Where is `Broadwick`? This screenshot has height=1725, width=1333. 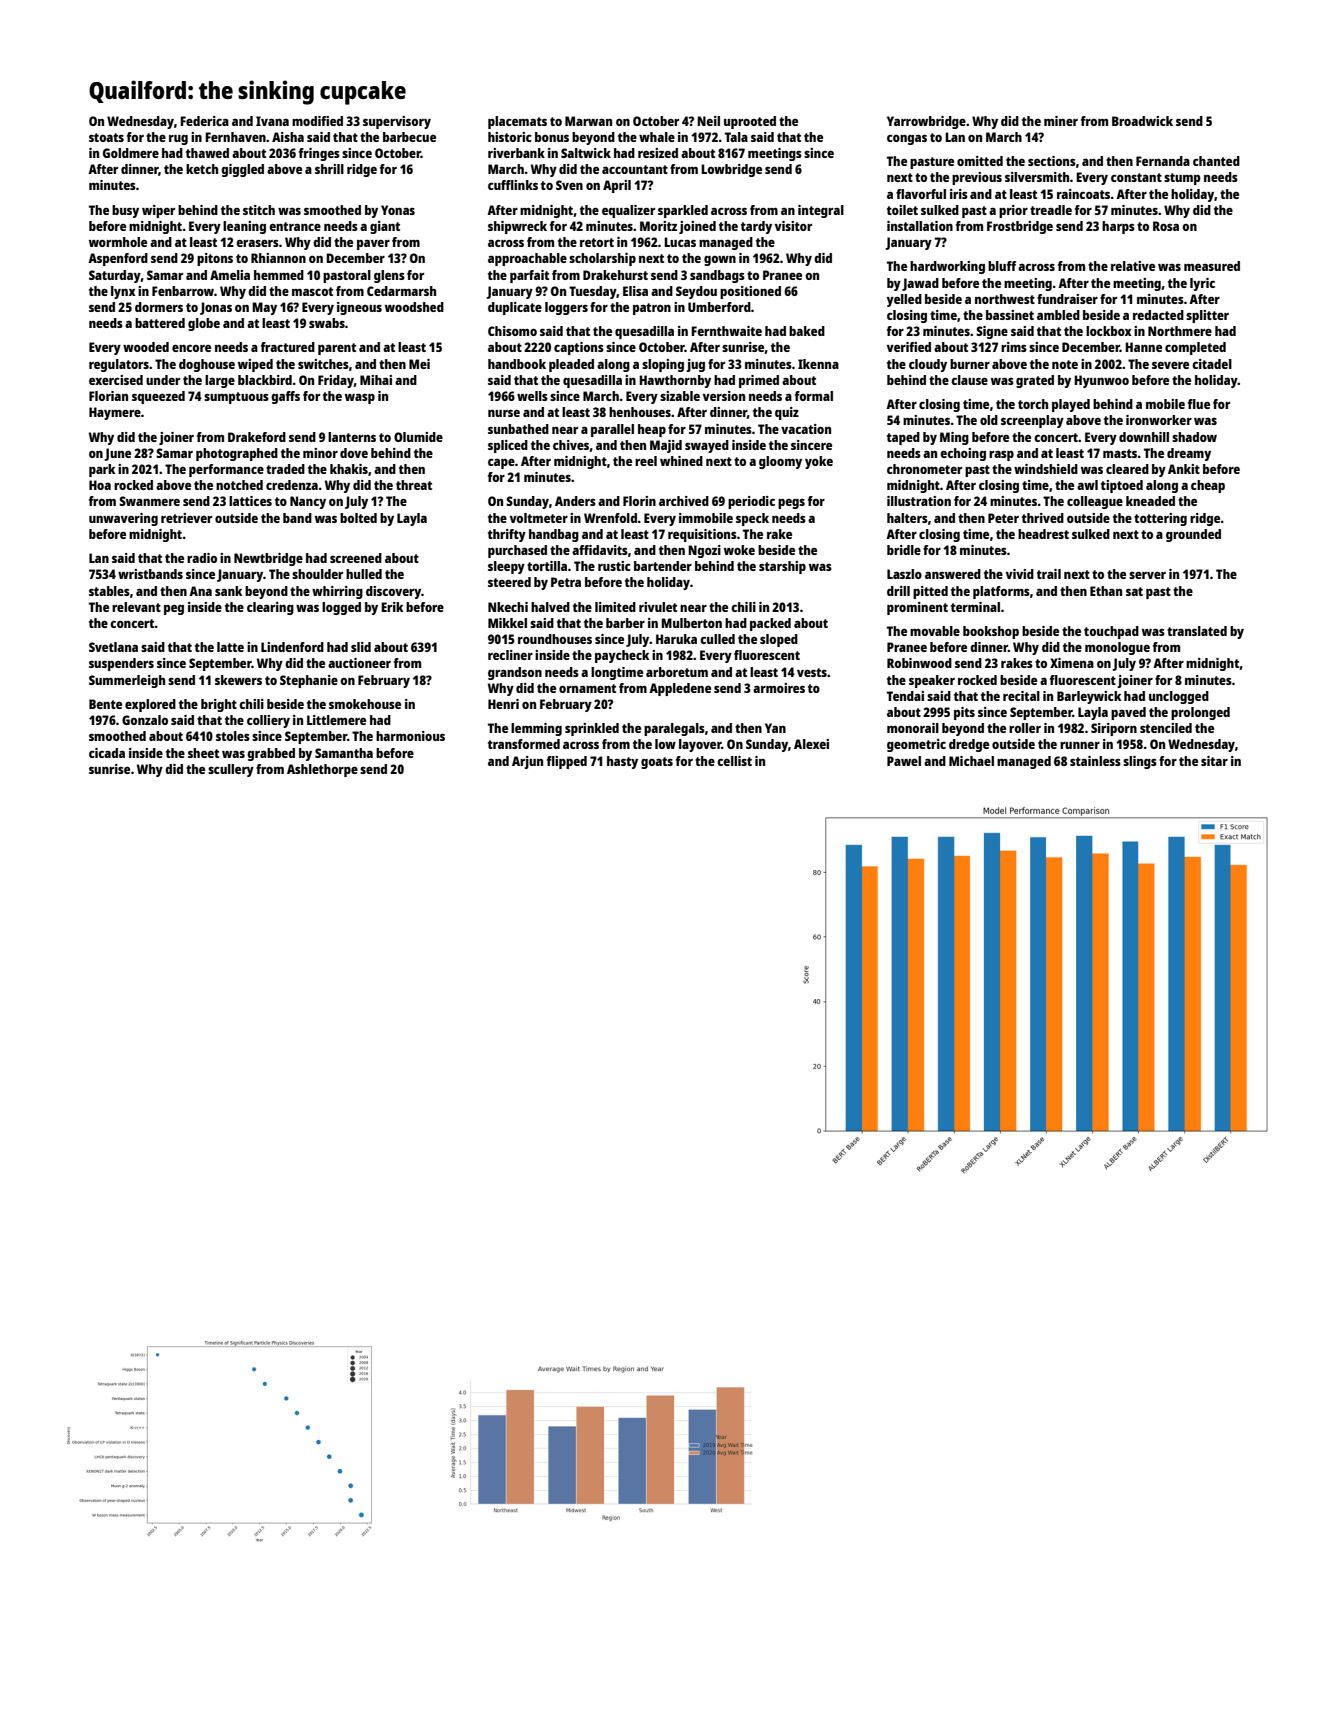
Broadwick is located at coordinates (1142, 121).
